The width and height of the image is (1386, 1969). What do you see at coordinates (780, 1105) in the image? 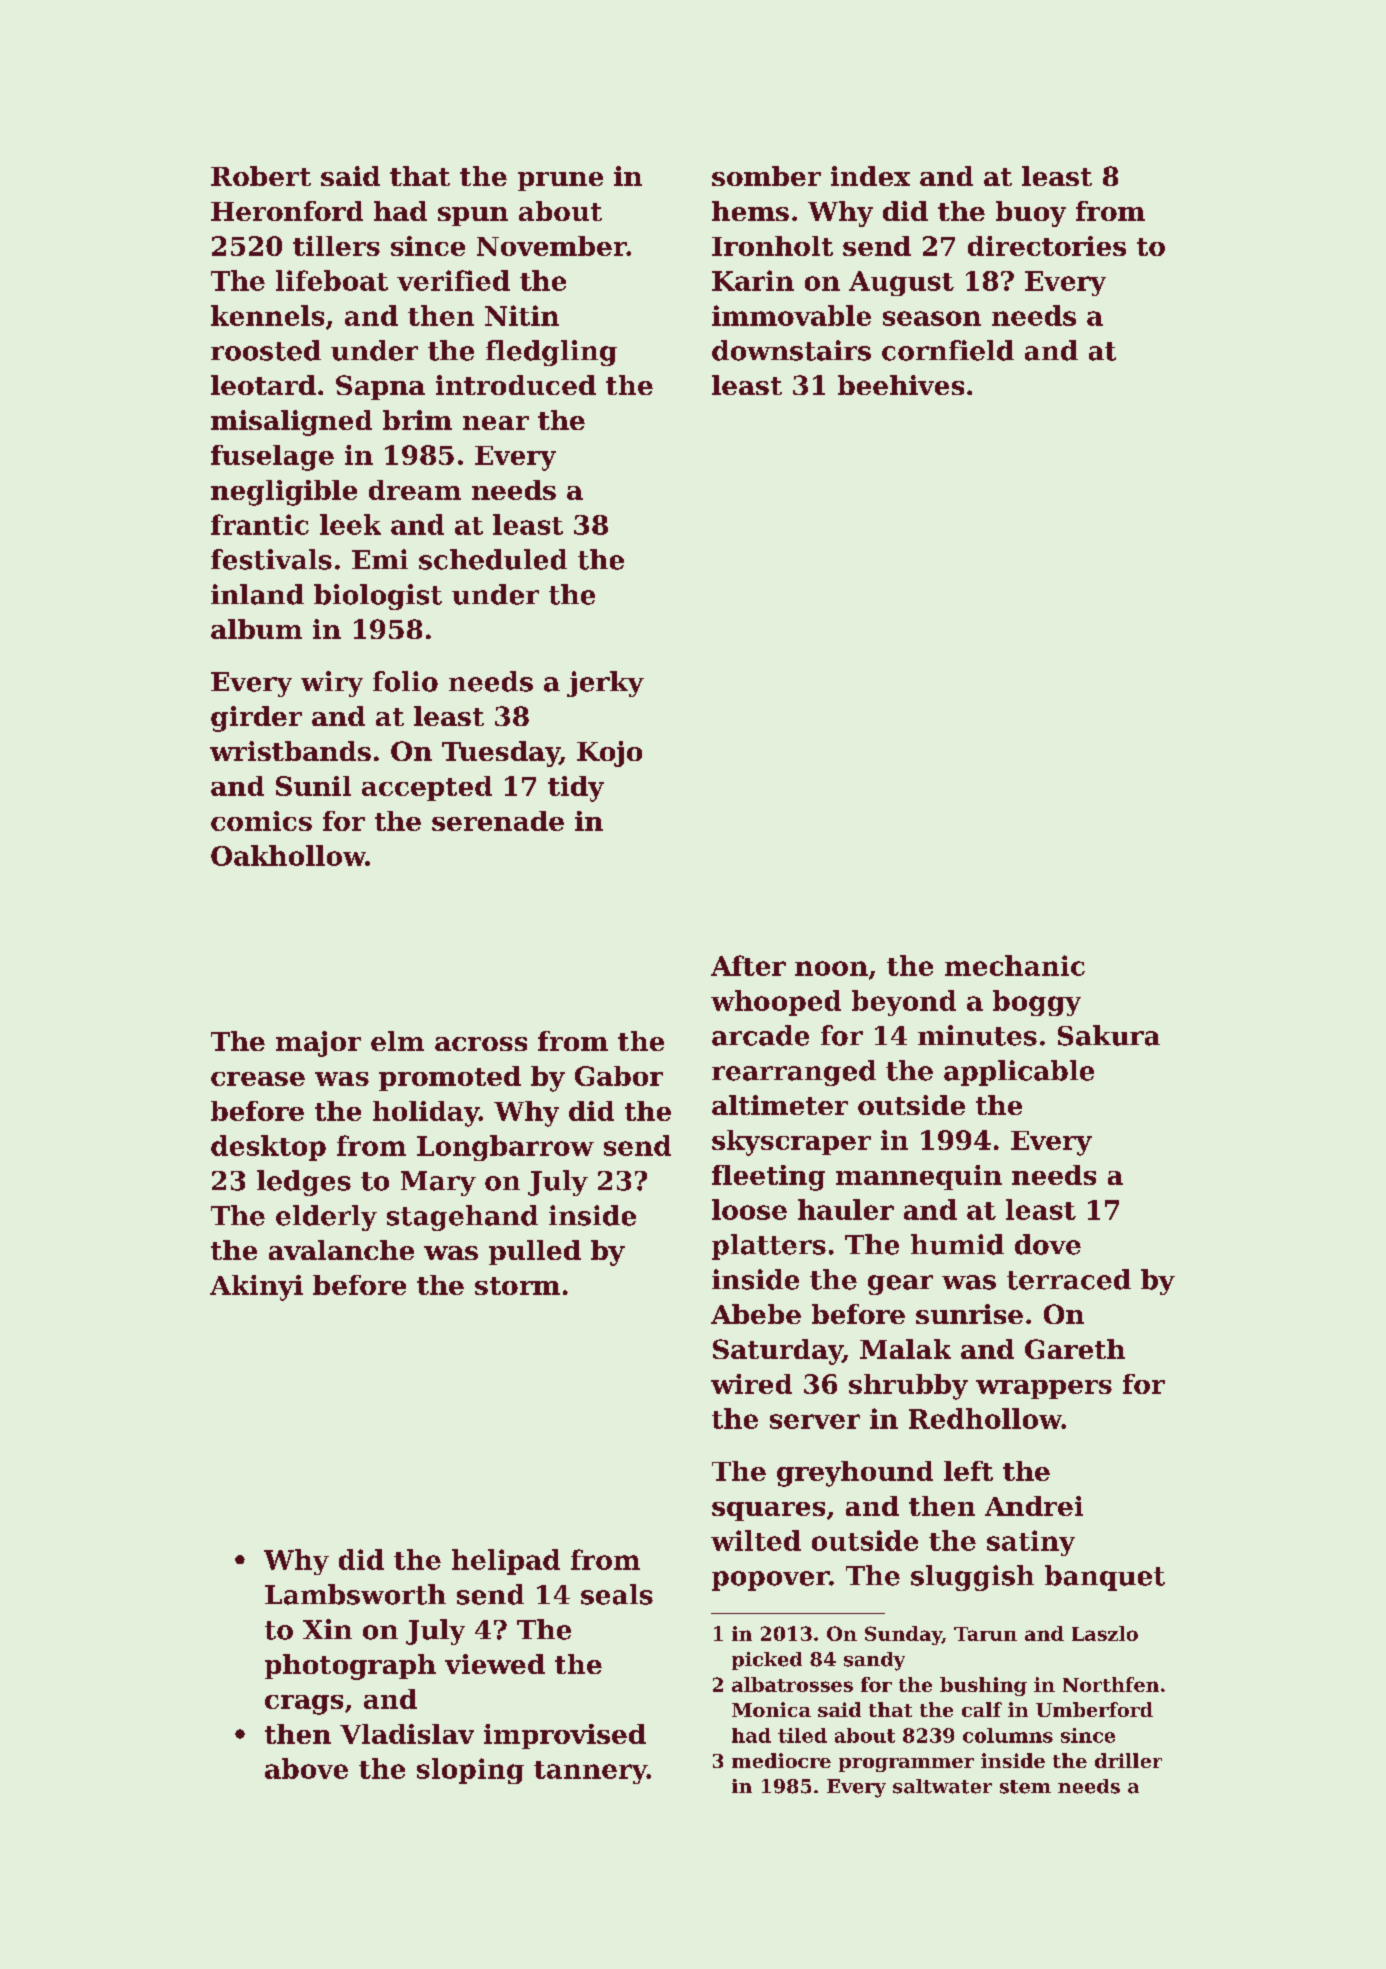
I see `altimeter` at bounding box center [780, 1105].
